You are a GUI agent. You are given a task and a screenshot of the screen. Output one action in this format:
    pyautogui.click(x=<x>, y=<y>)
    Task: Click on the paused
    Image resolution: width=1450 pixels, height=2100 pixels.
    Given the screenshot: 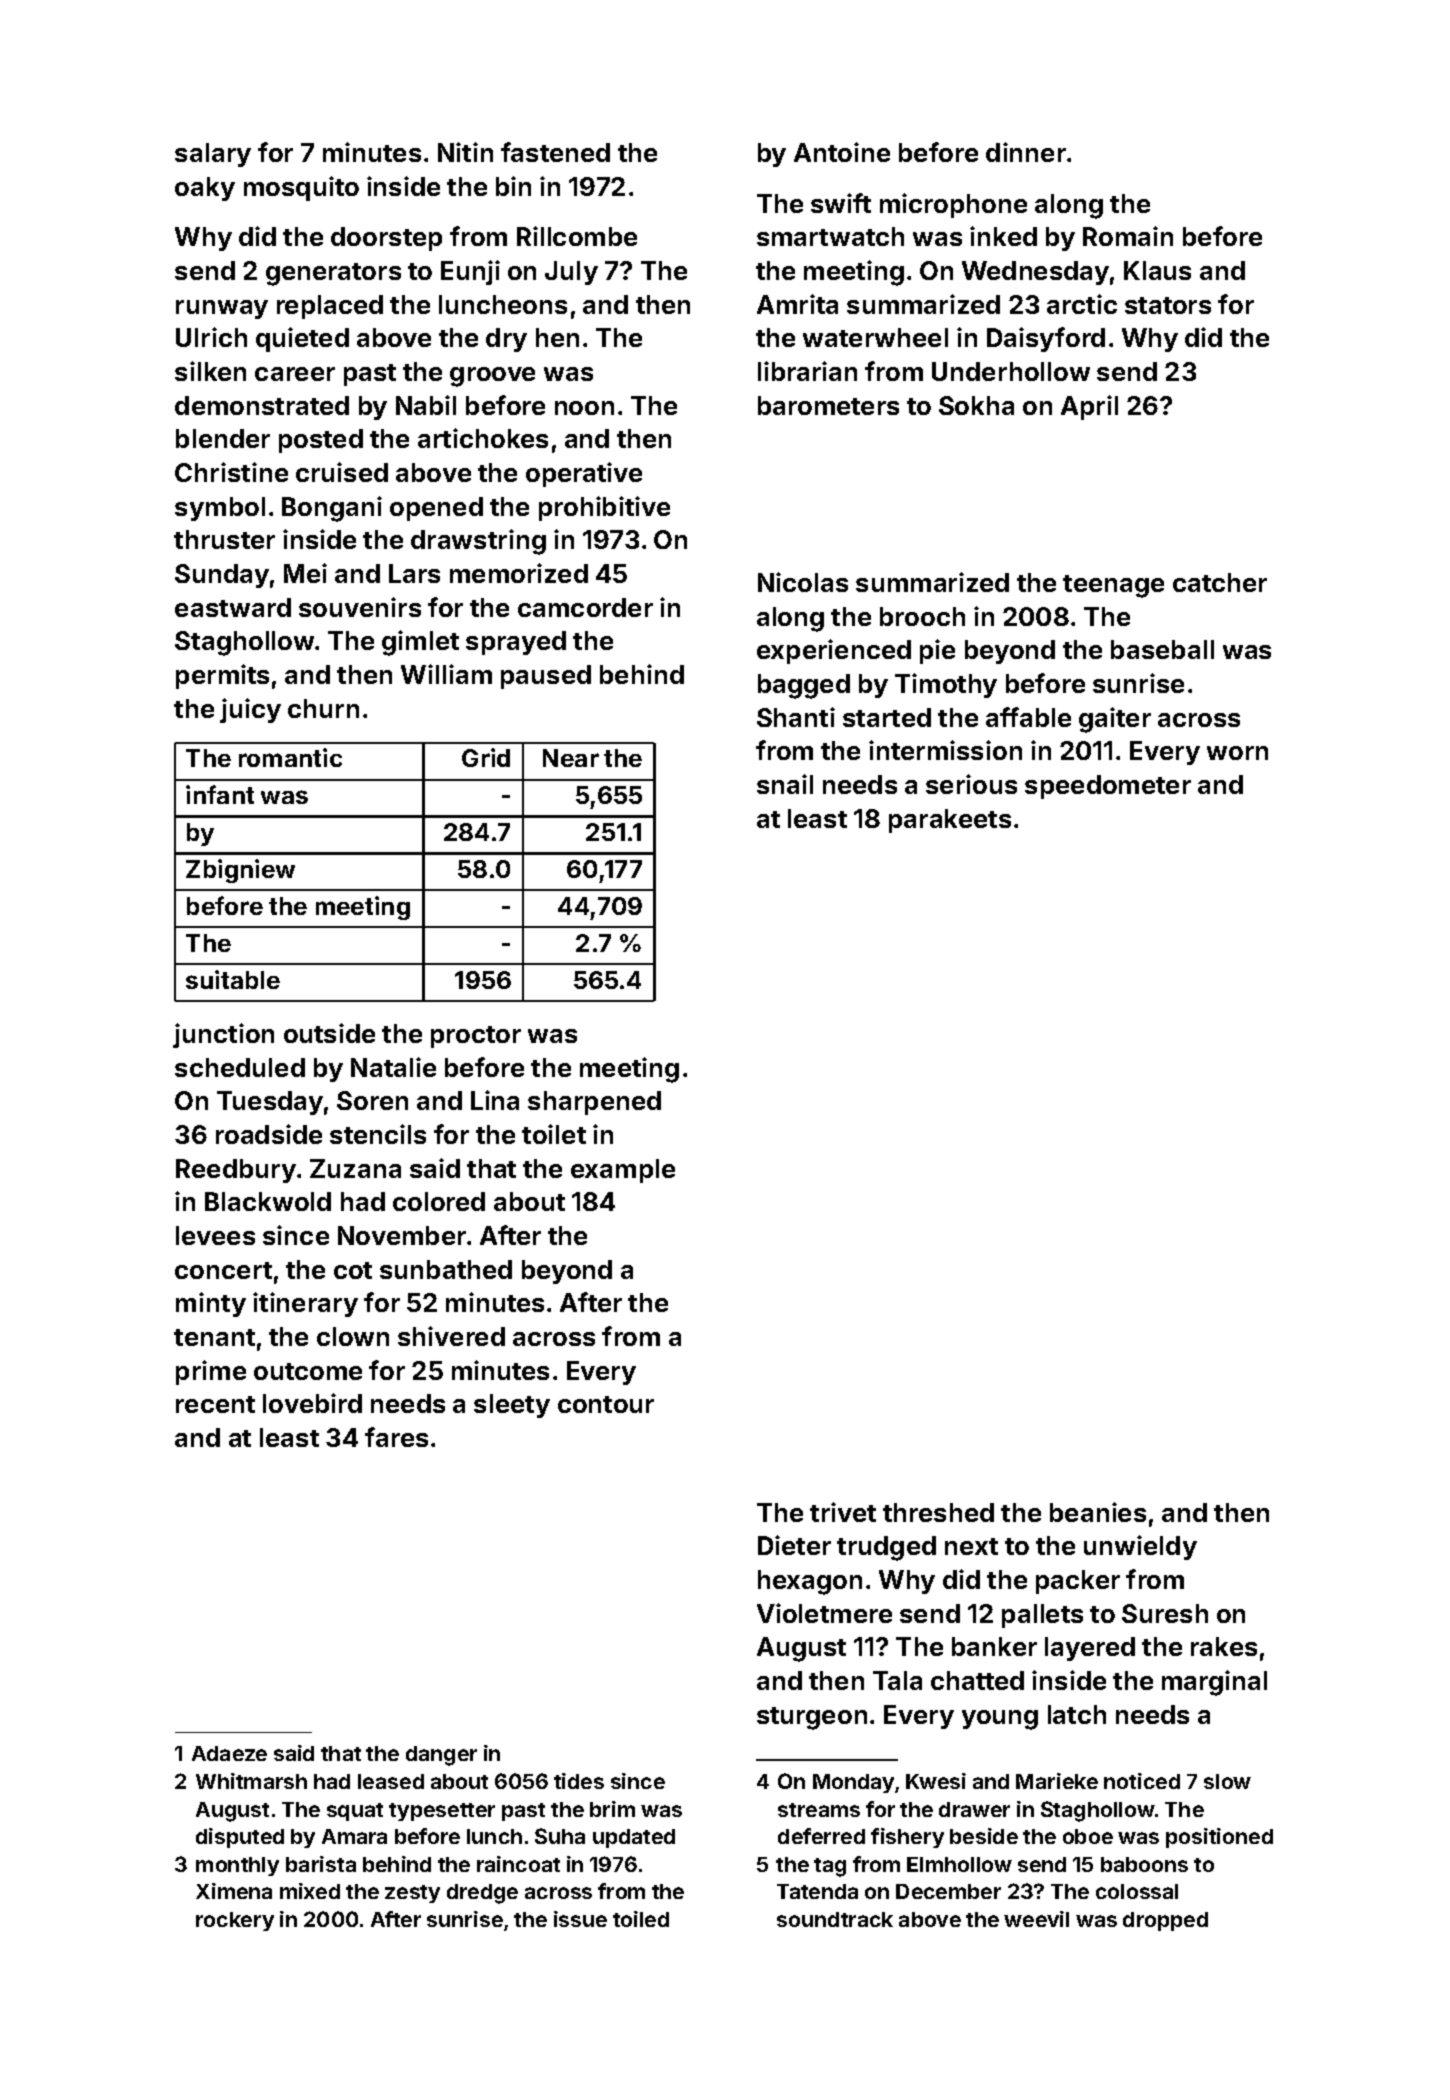 What is the action you would take?
    pyautogui.click(x=546, y=677)
